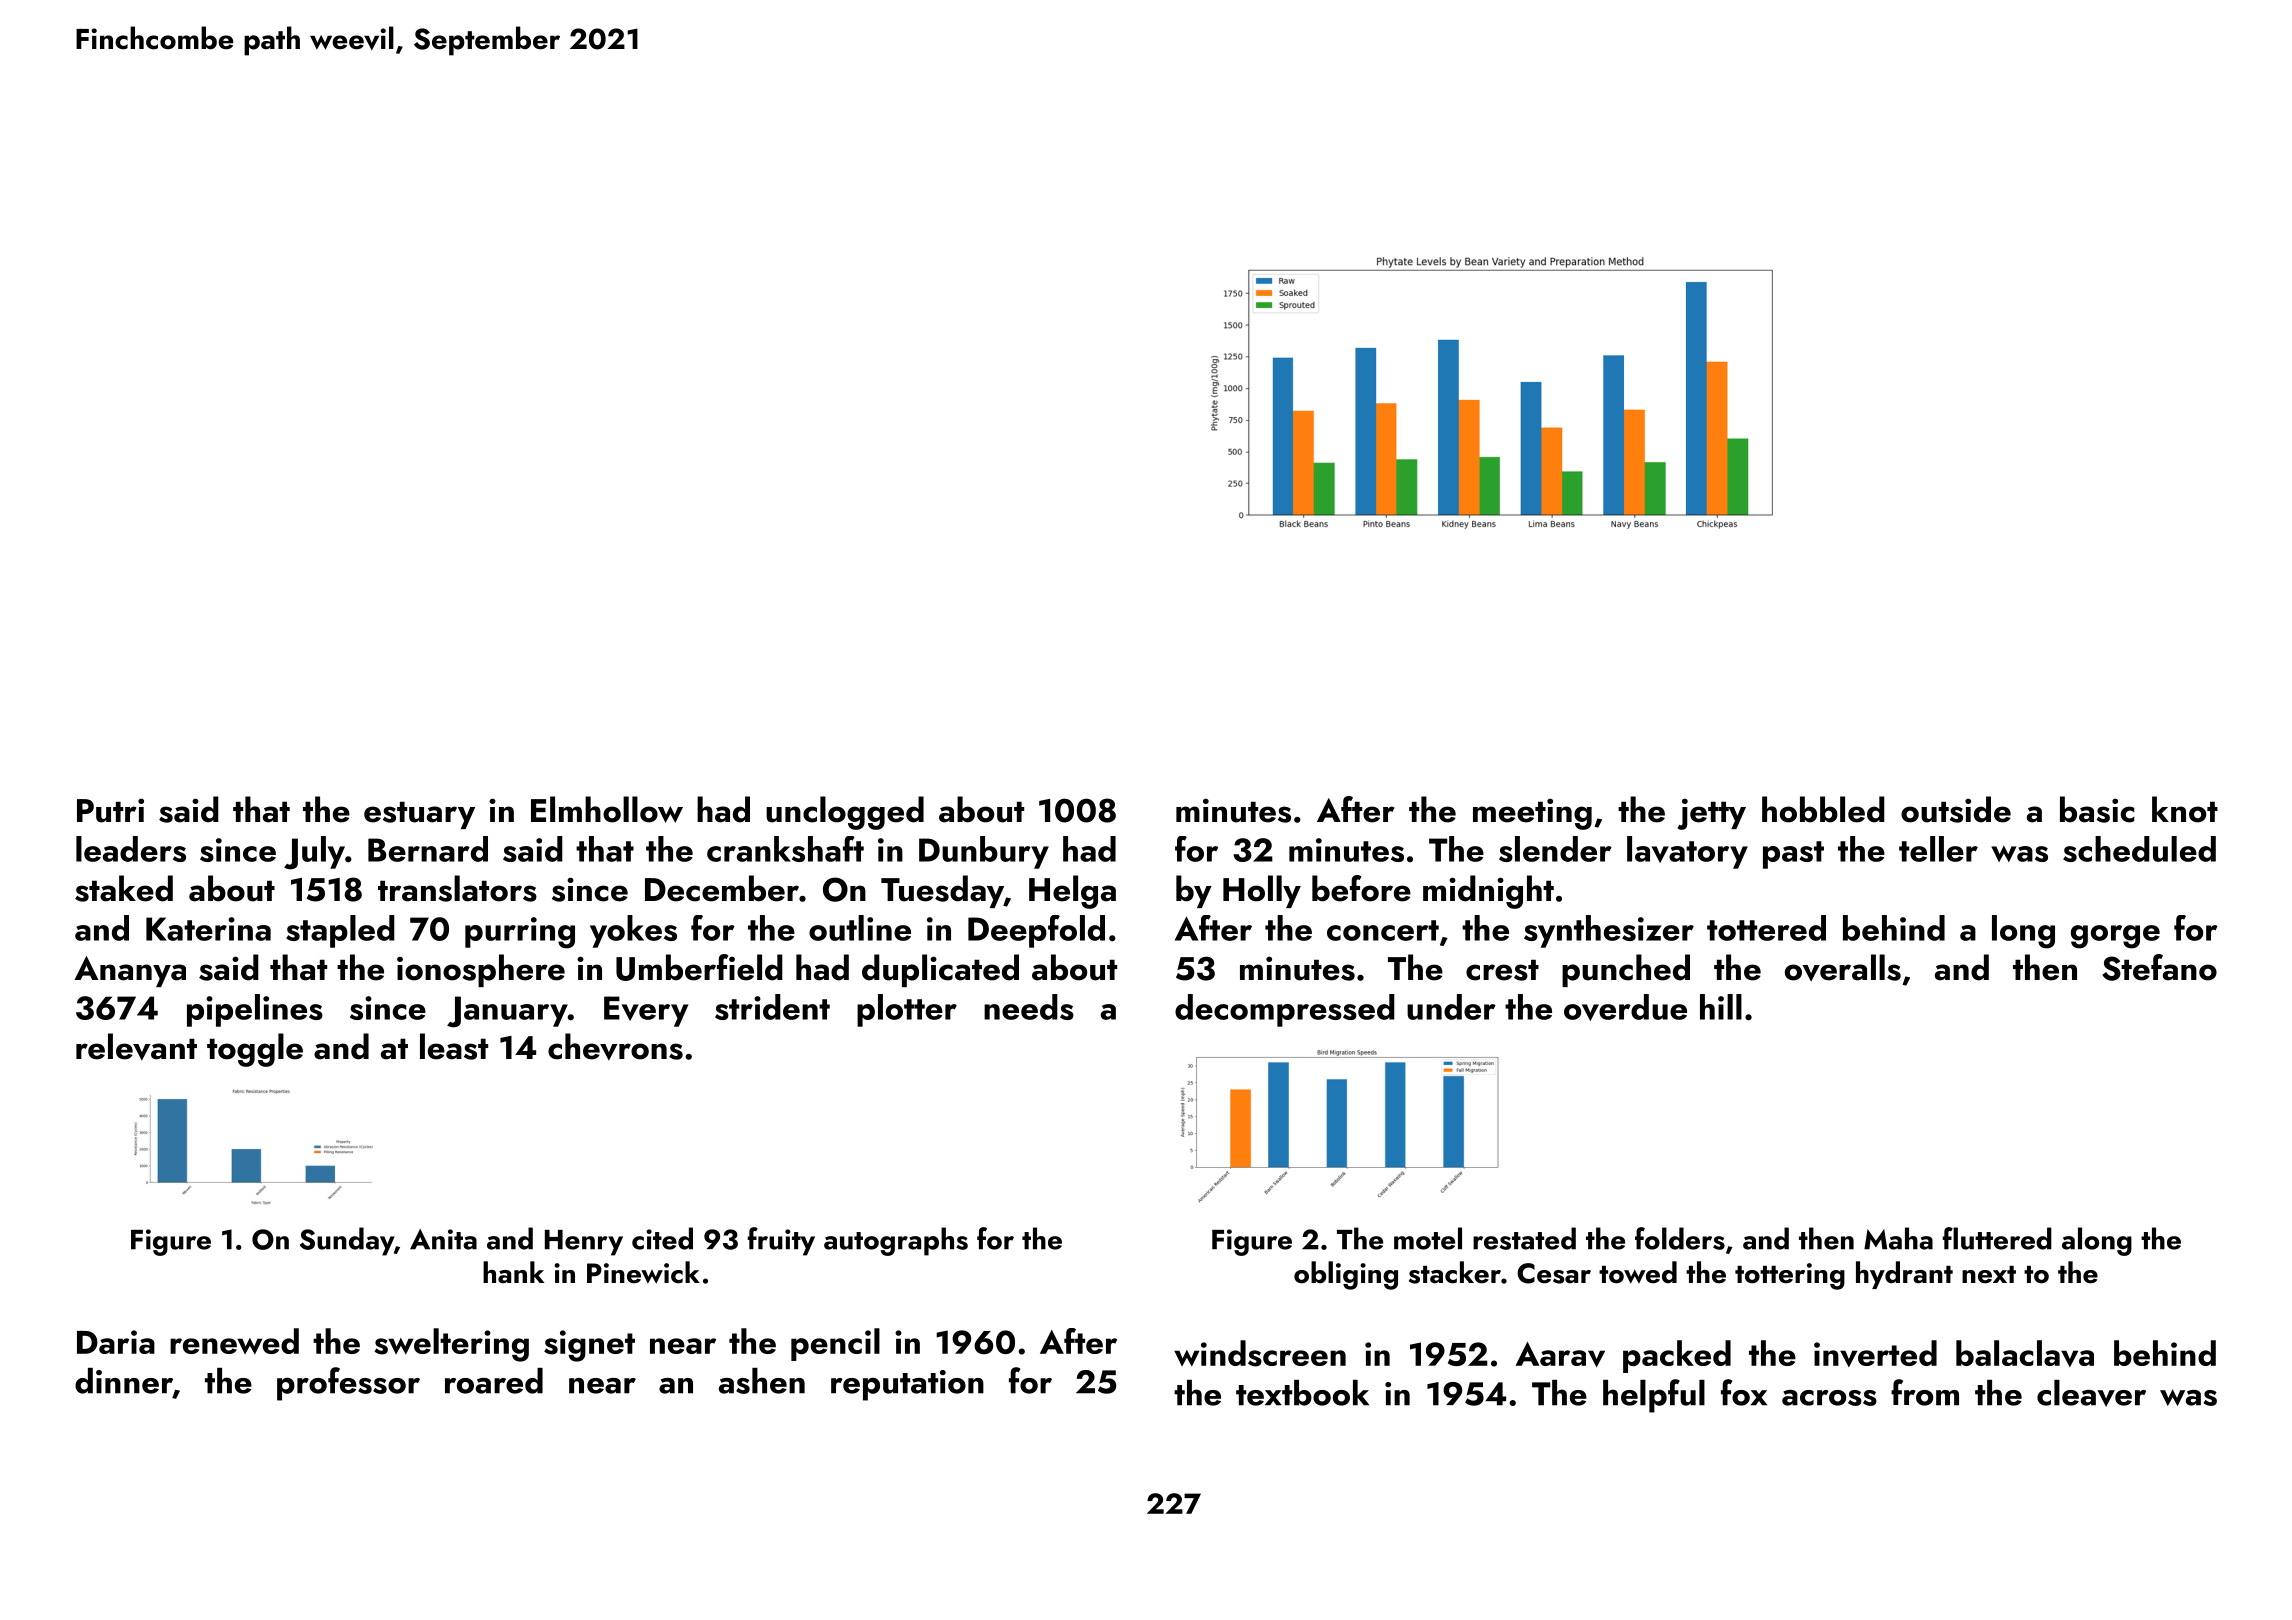  I want to click on outside, so click(1956, 809).
